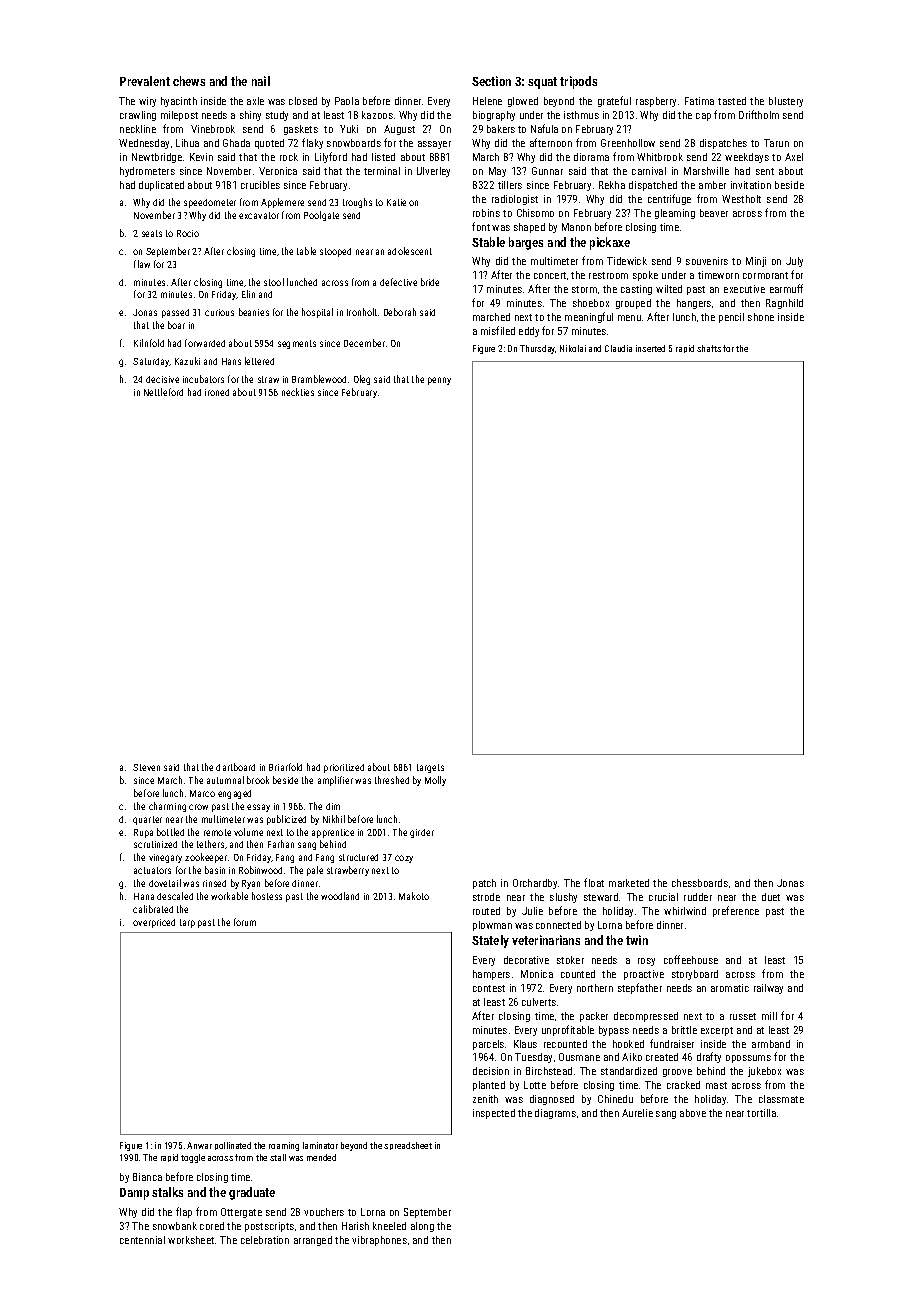 This screenshot has height=1308, width=924. Describe the element at coordinates (786, 102) in the screenshot. I see `blustery` at that location.
